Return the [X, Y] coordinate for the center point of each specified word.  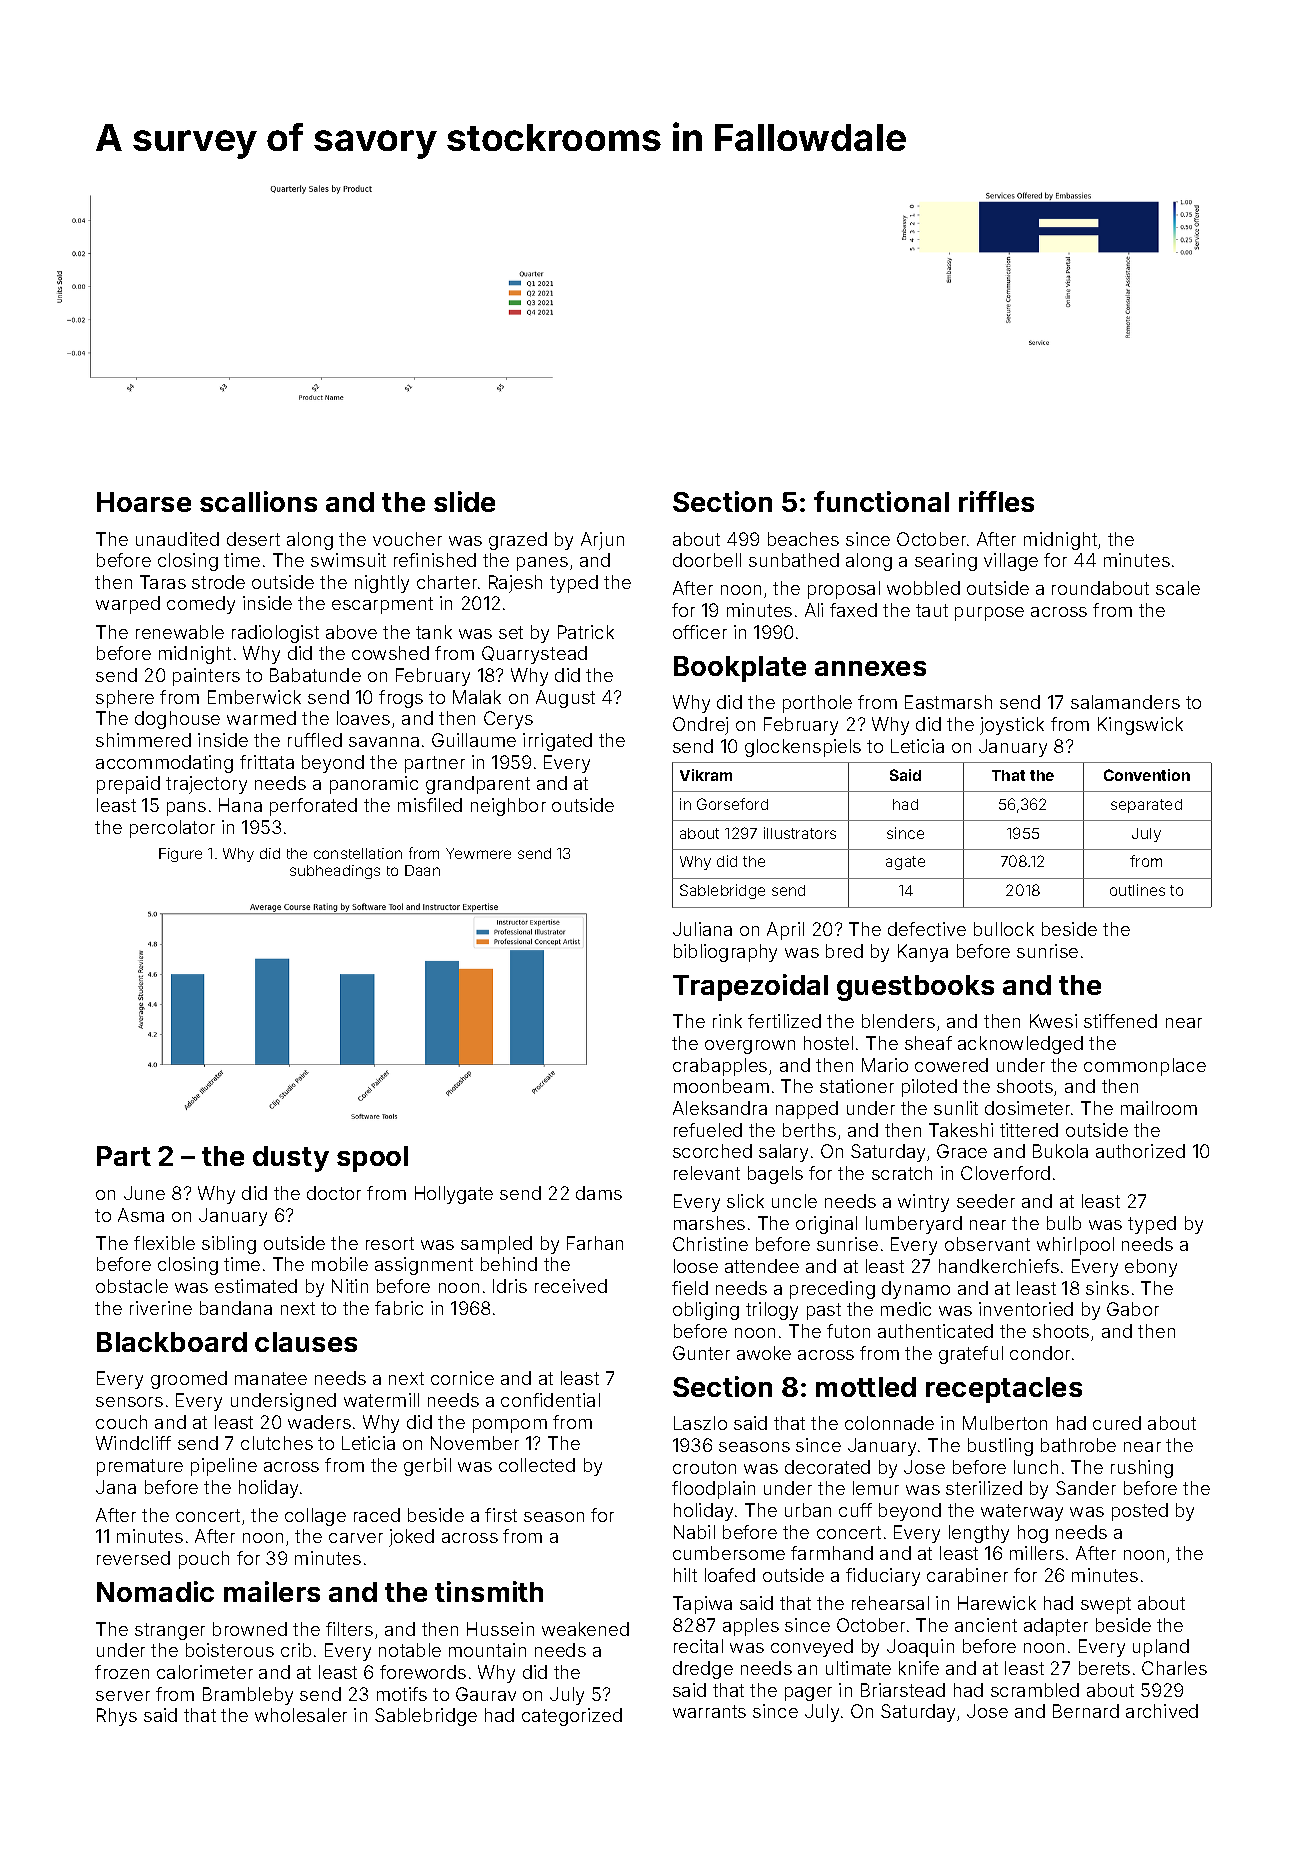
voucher [407, 539]
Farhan [595, 1243]
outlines [1137, 890]
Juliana [702, 929]
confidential [550, 1400]
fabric [399, 1308]
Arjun [602, 541]
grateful [971, 1355]
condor [1040, 1353]
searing [946, 562]
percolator [172, 829]
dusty [291, 1159]
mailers [272, 1591]
